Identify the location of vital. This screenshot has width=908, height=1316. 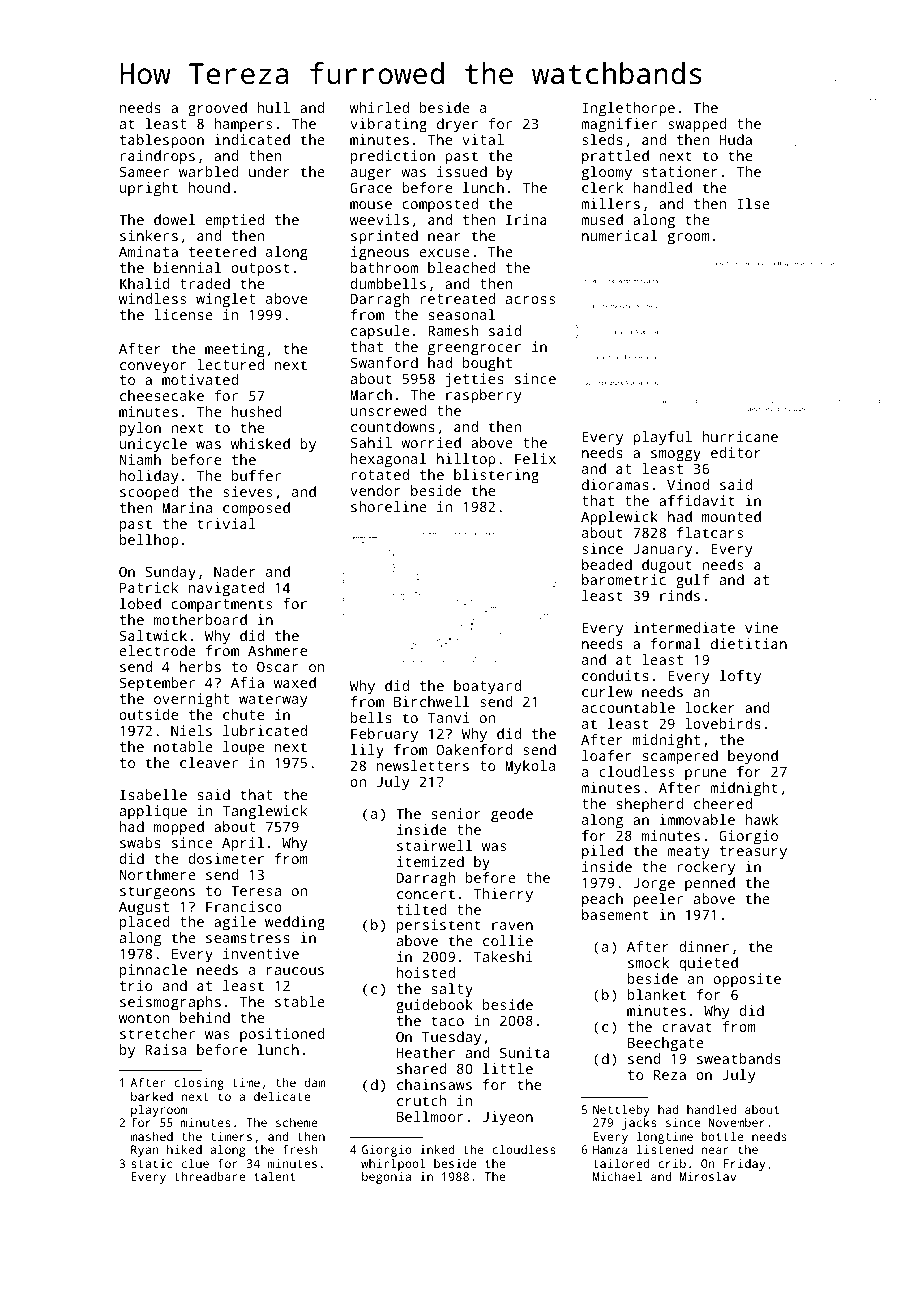
(483, 139).
